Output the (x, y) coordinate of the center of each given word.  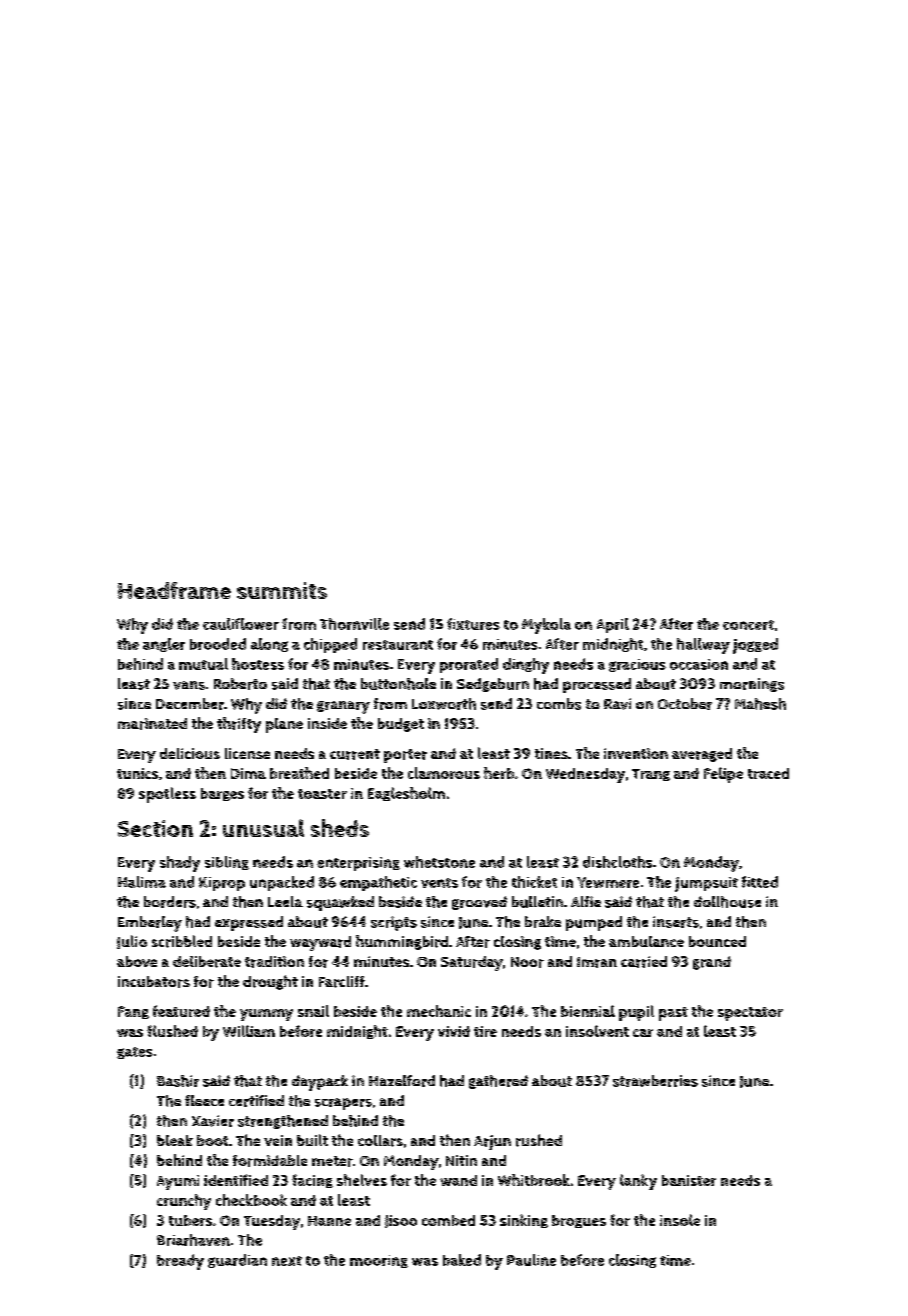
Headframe (174, 590)
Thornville (354, 624)
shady (180, 864)
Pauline (531, 1260)
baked (462, 1260)
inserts (676, 922)
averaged (702, 755)
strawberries (655, 1081)
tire (485, 1031)
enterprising (358, 864)
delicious (190, 753)
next (287, 1261)
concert (748, 625)
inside (327, 723)
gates (135, 1053)
